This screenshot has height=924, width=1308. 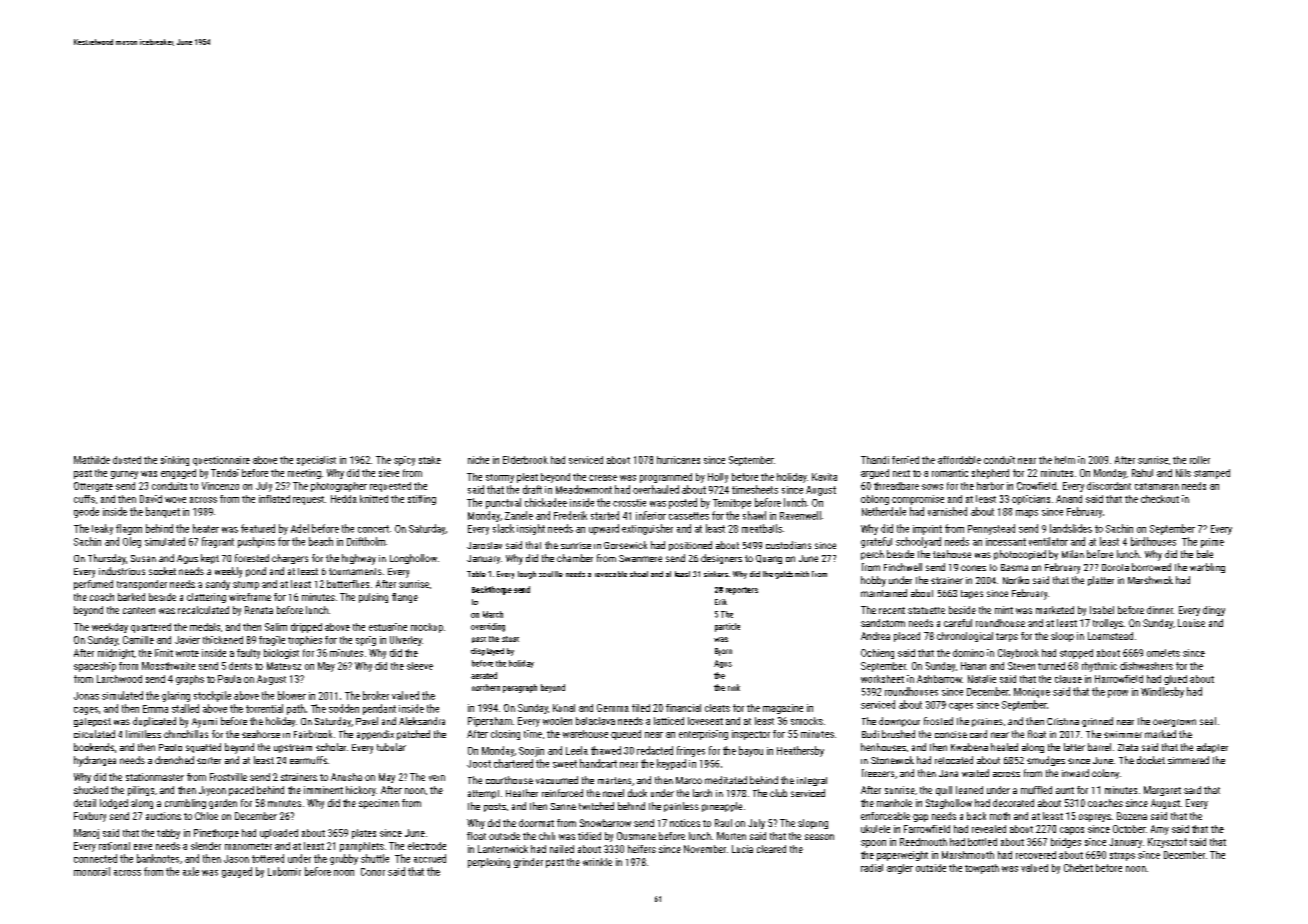 I want to click on pulsing, so click(x=373, y=598).
